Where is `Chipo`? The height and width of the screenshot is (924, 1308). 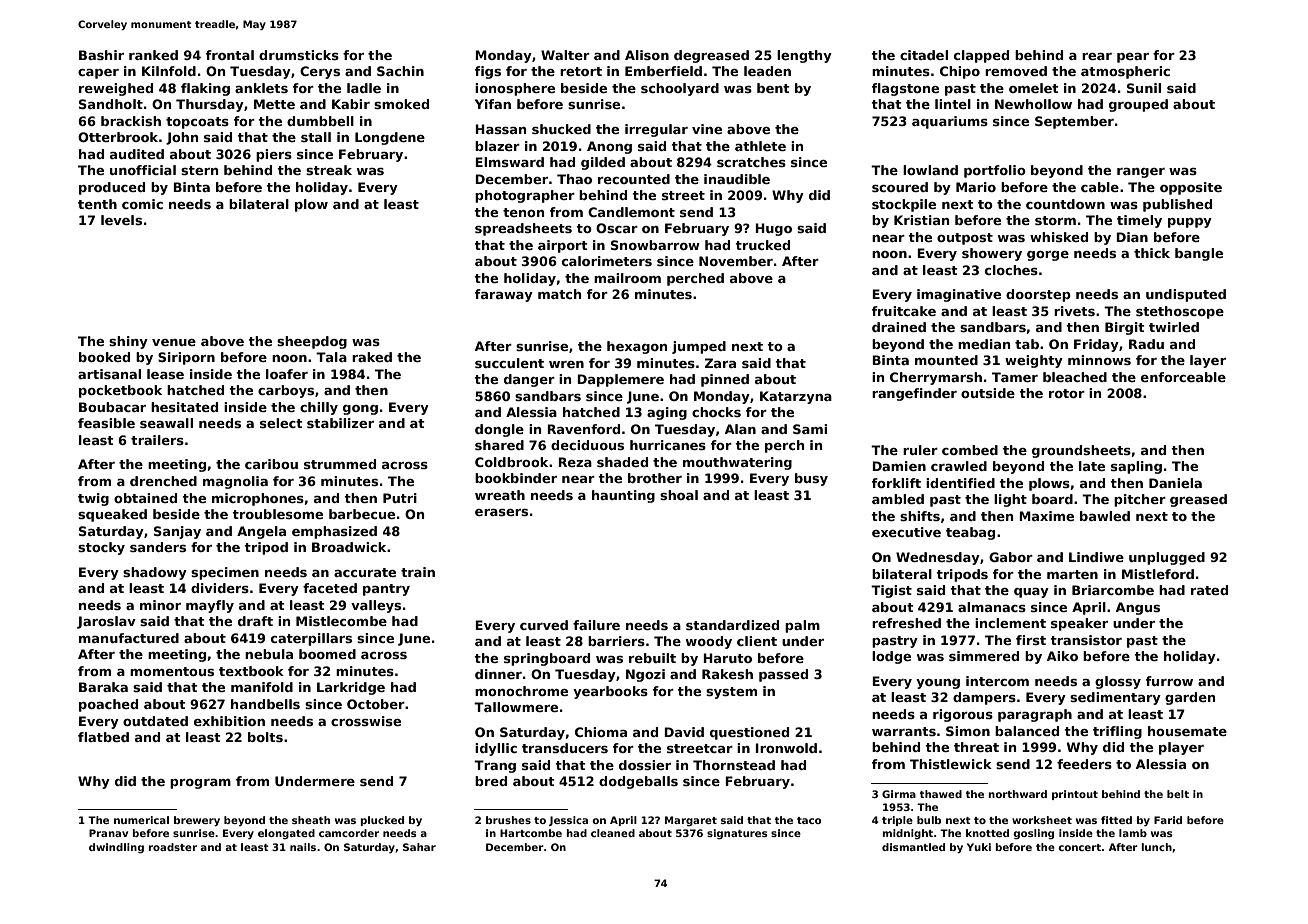
Chipo is located at coordinates (960, 72).
